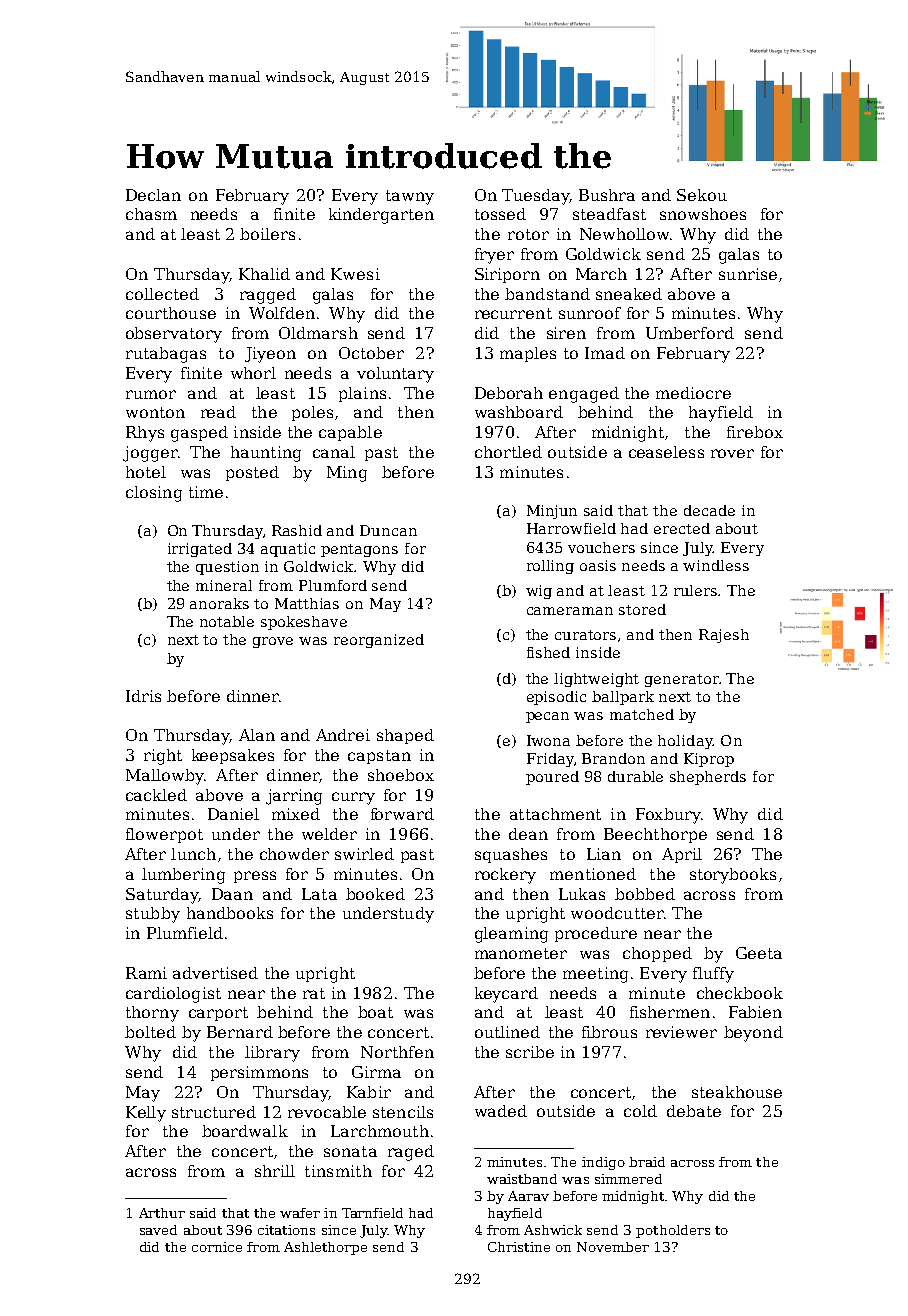 This page has width=908, height=1316. What do you see at coordinates (266, 454) in the page?
I see `haunting` at bounding box center [266, 454].
